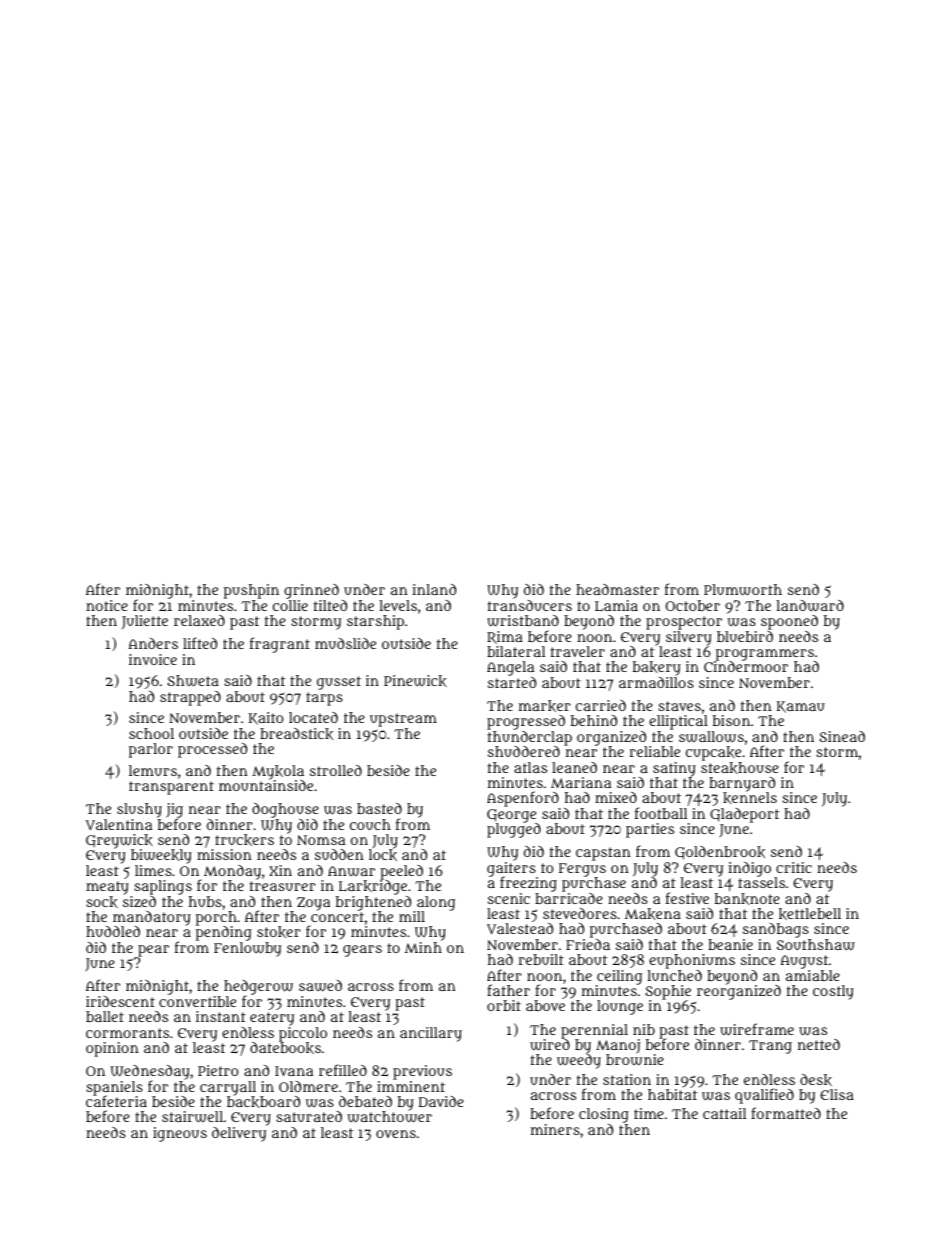 The image size is (952, 1233). Describe the element at coordinates (742, 785) in the screenshot. I see `barnyard` at that location.
